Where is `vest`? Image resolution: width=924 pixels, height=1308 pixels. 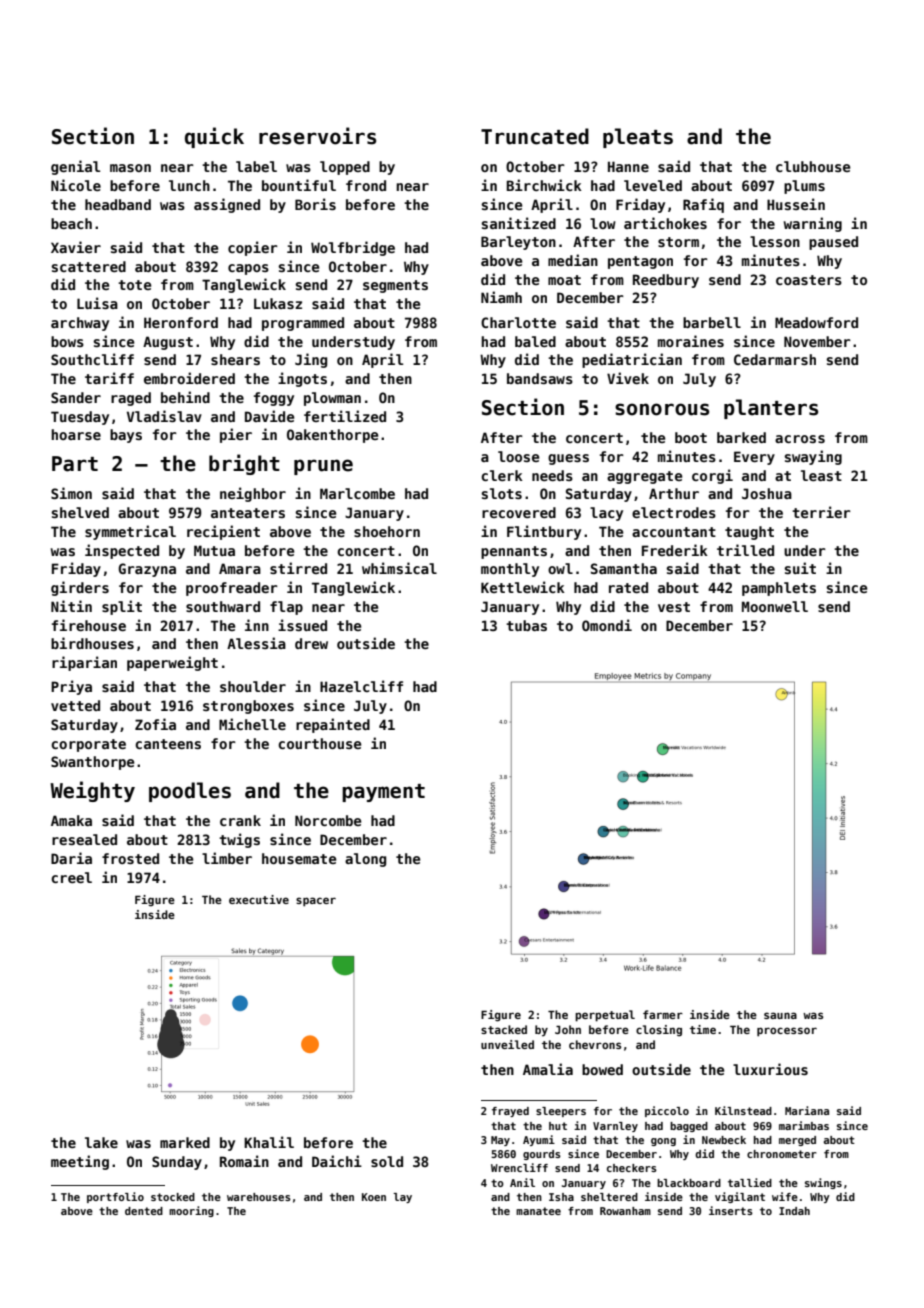
vest is located at coordinates (674, 607).
